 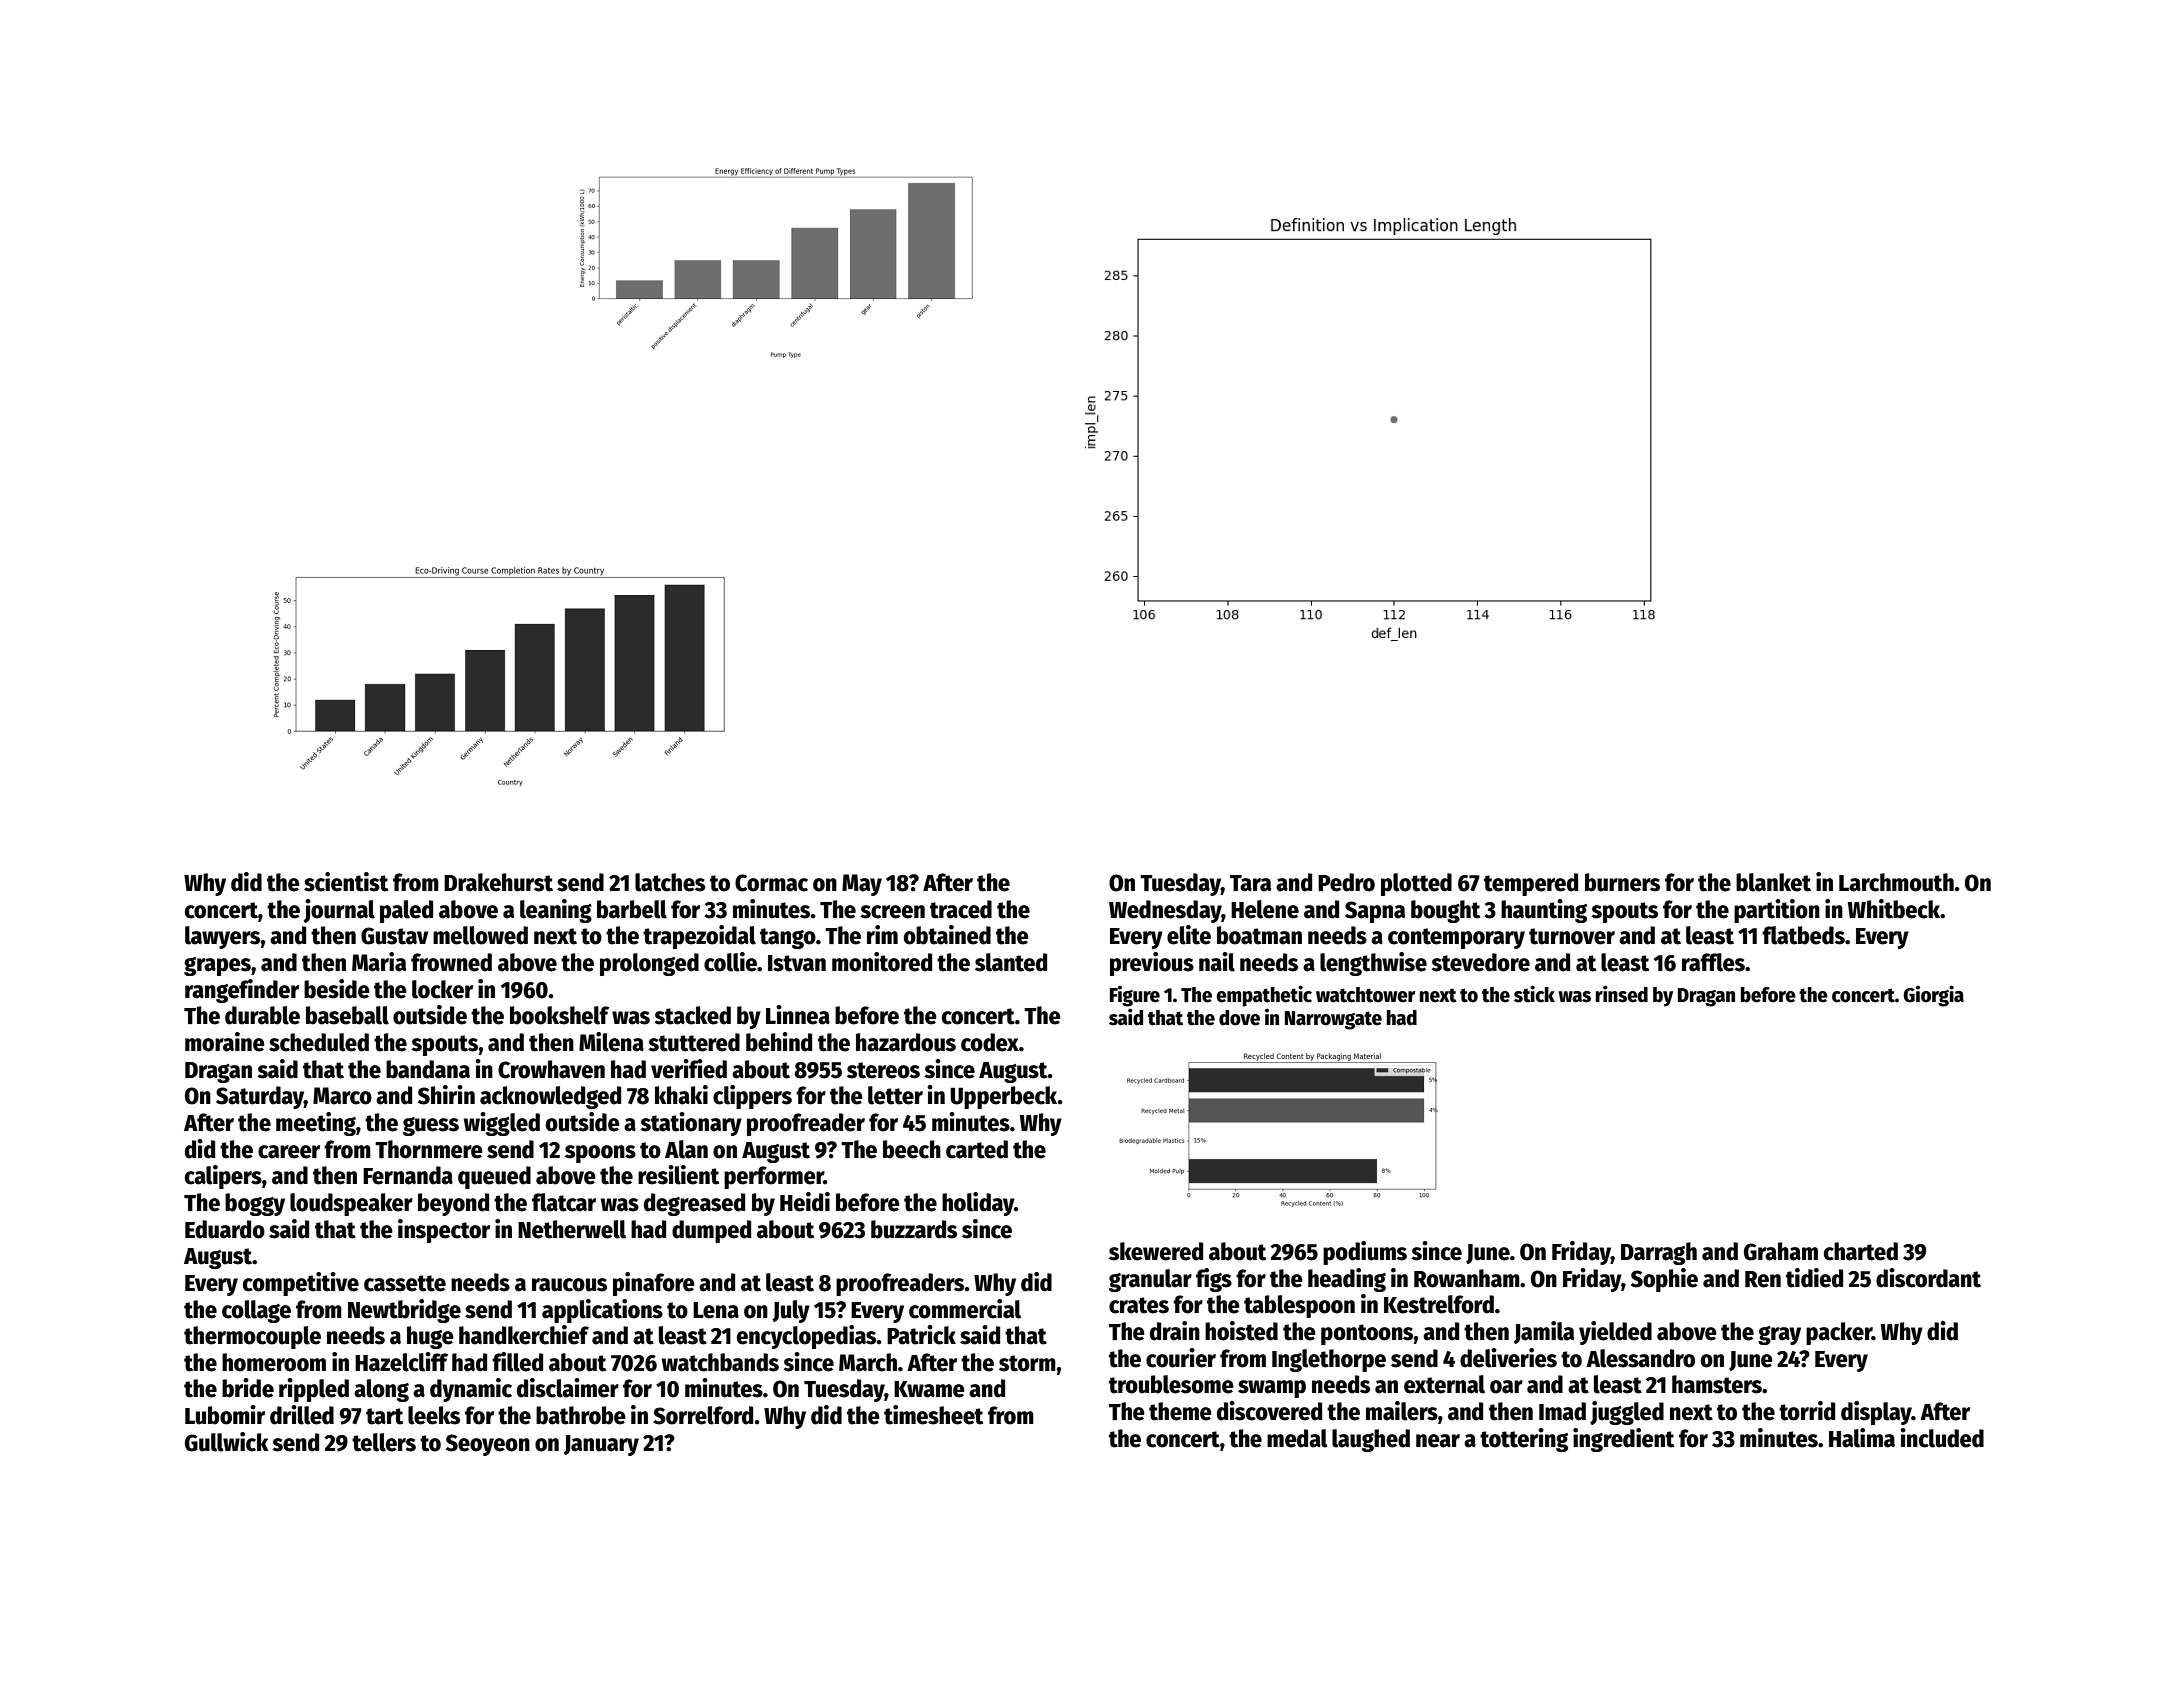 I want to click on Larchmouth, so click(x=1896, y=882).
